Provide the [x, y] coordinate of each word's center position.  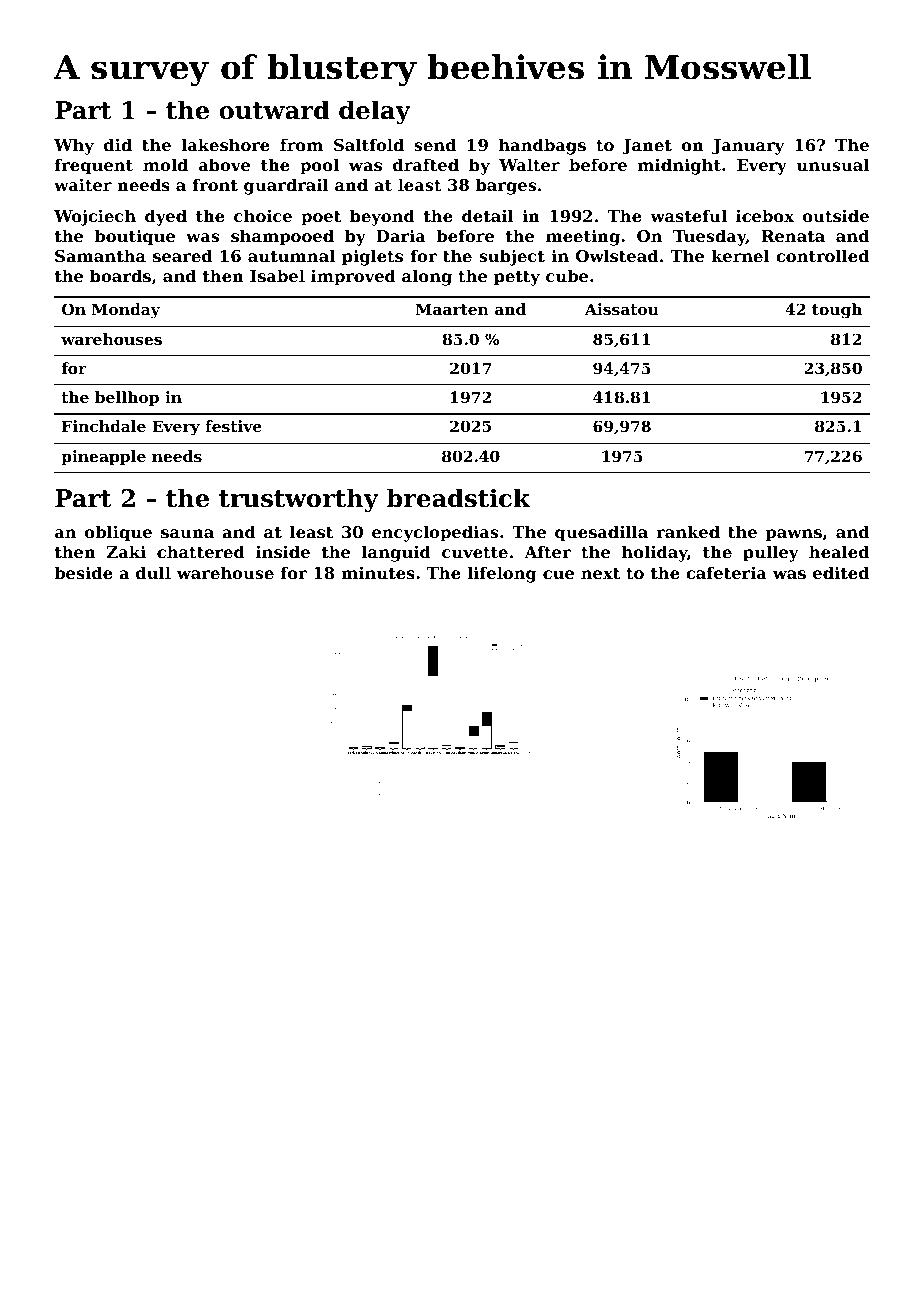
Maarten [452, 309]
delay [375, 112]
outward [274, 110]
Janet [647, 147]
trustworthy [299, 500]
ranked [688, 531]
